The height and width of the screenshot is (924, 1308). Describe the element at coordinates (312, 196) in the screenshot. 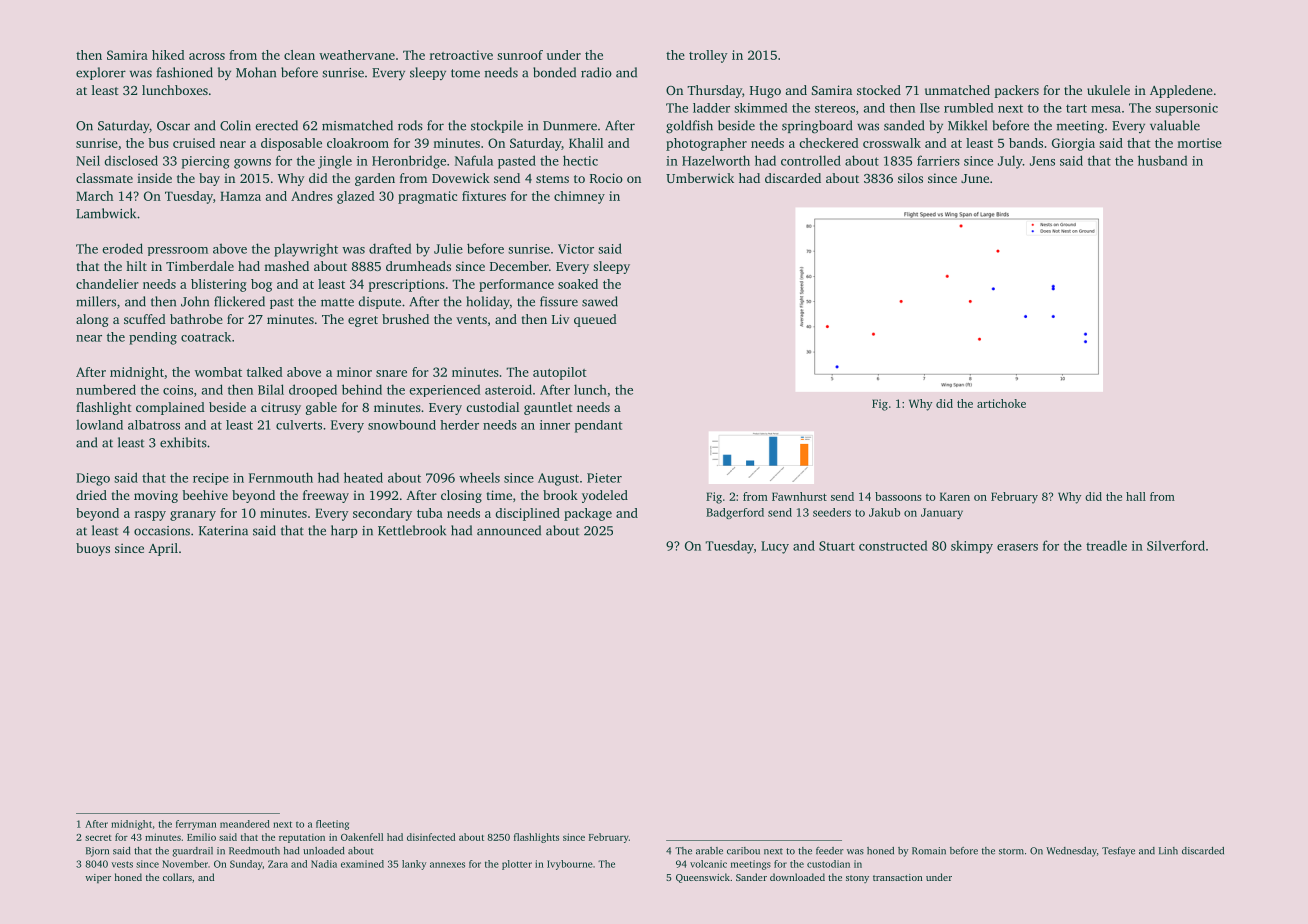

I see `Andres` at that location.
